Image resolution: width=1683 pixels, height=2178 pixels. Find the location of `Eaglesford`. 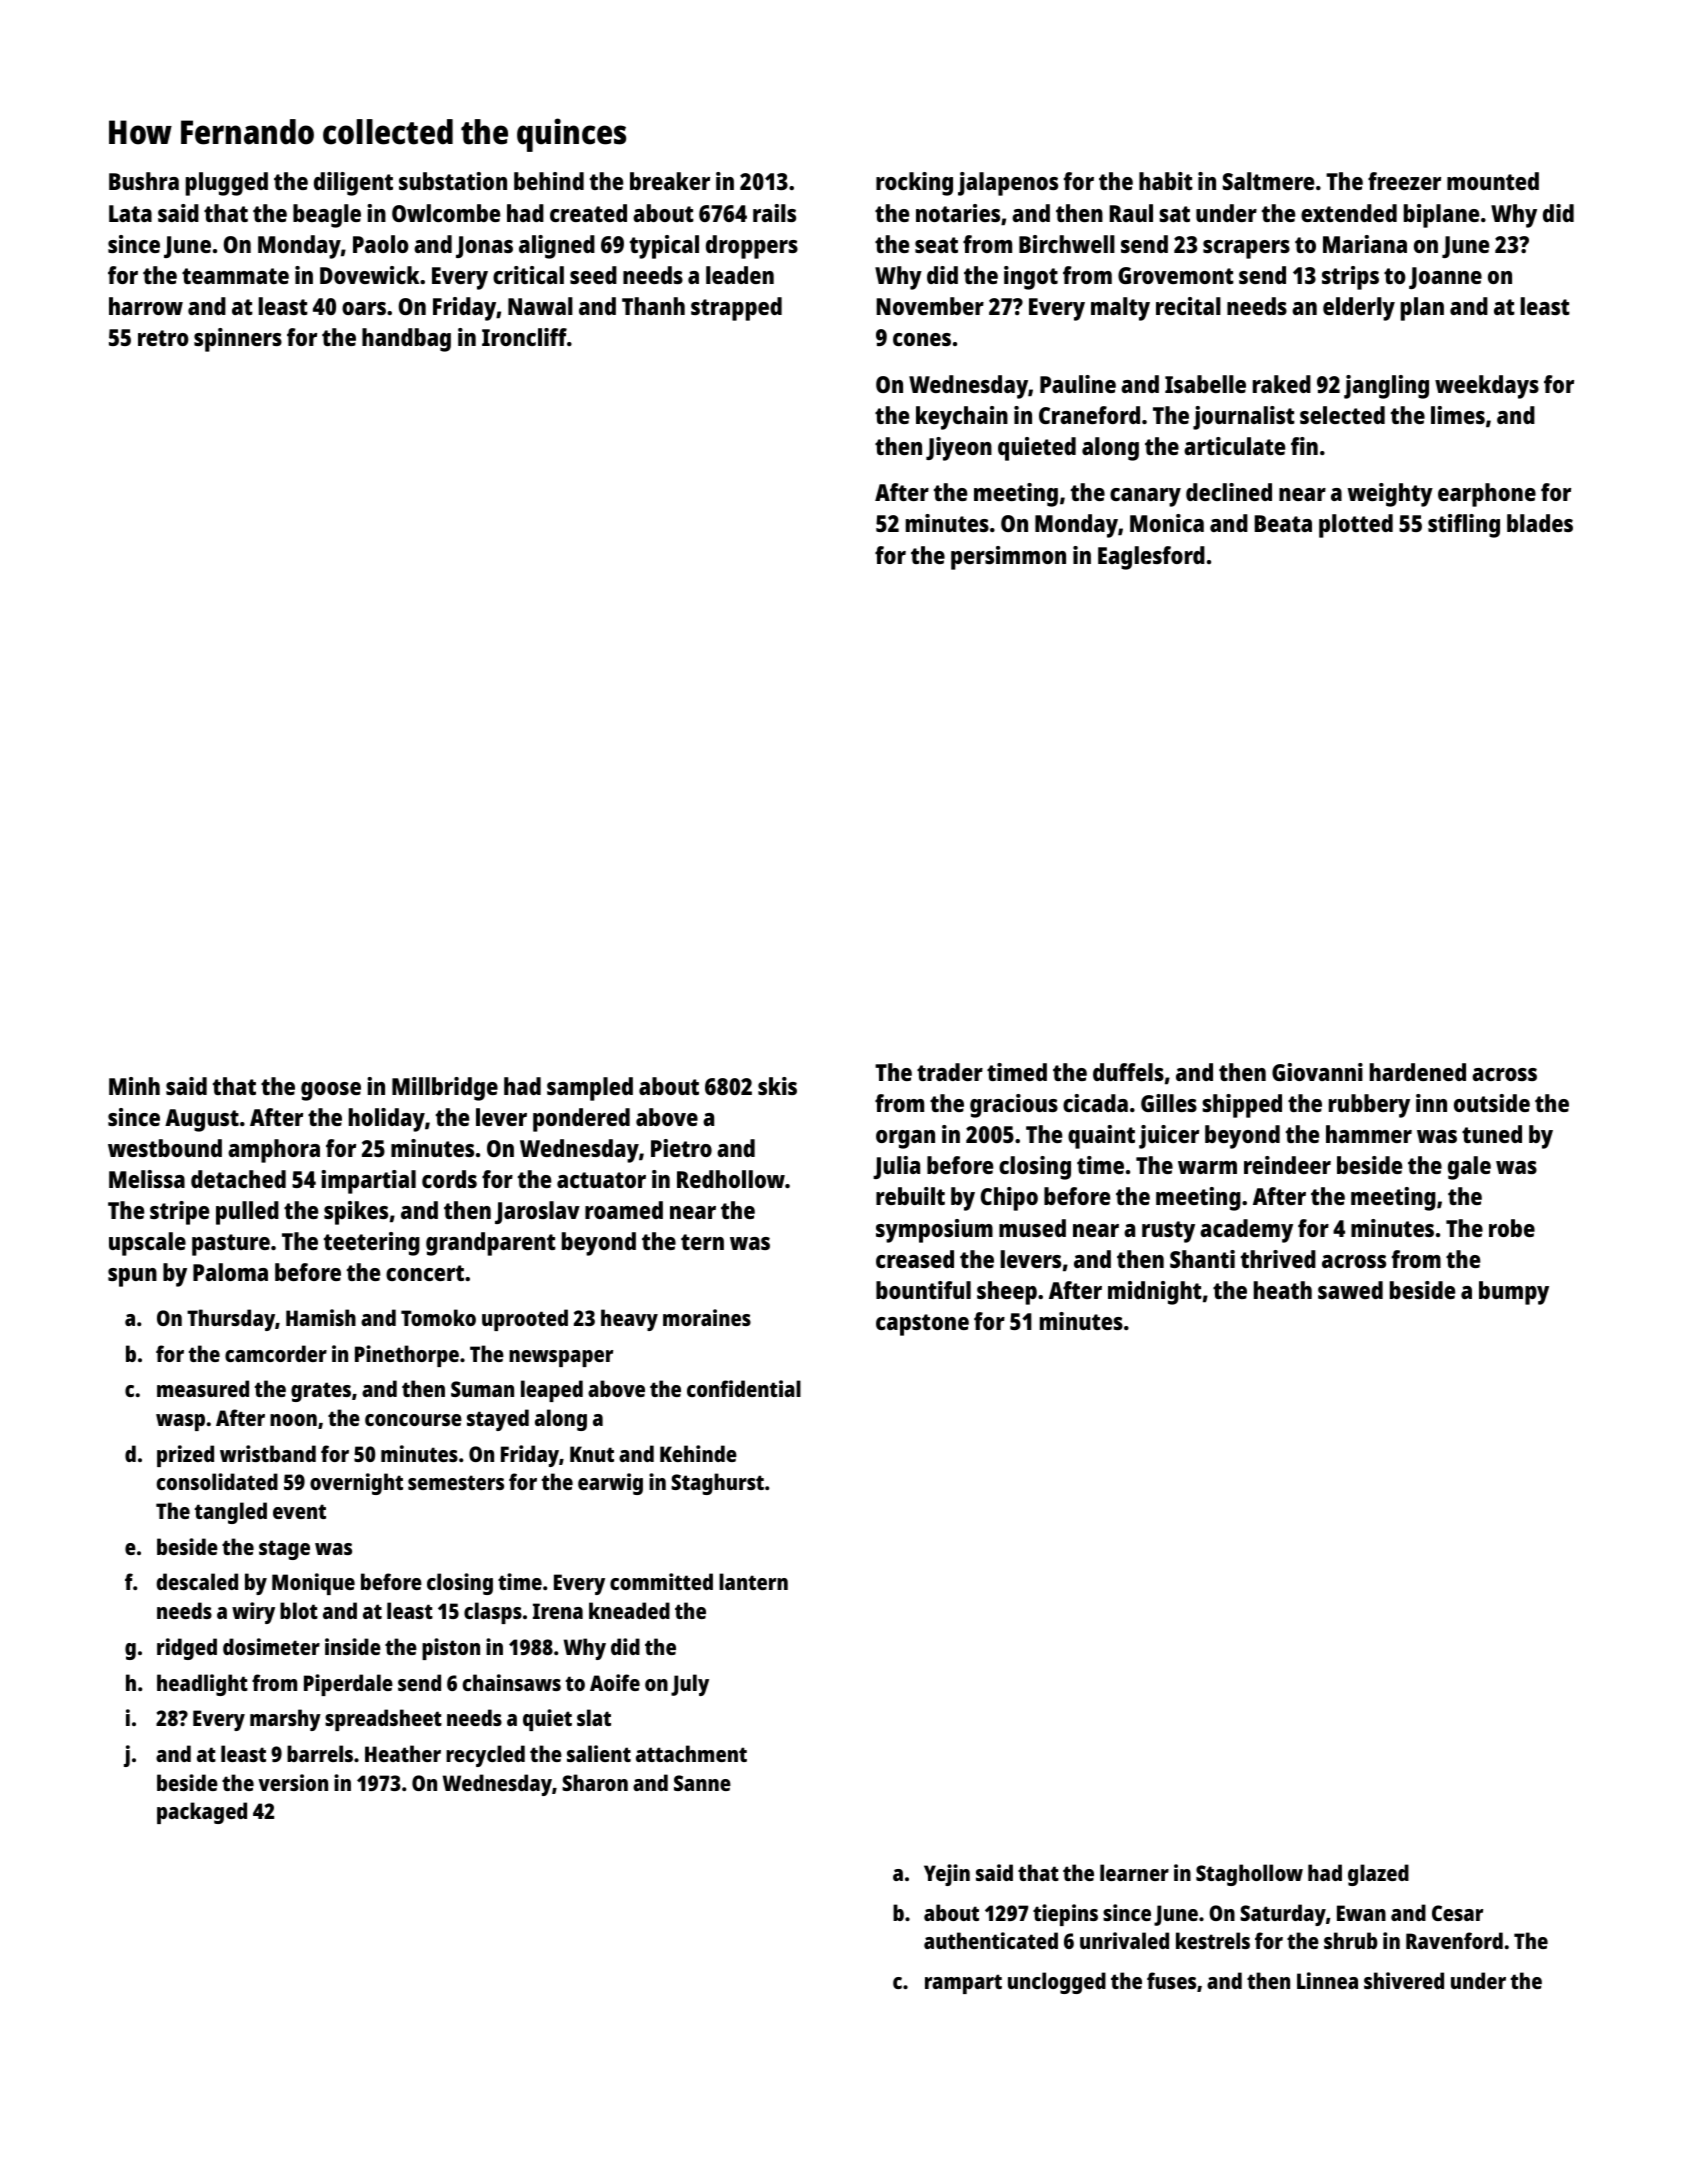

Eaglesford is located at coordinates (1151, 558).
